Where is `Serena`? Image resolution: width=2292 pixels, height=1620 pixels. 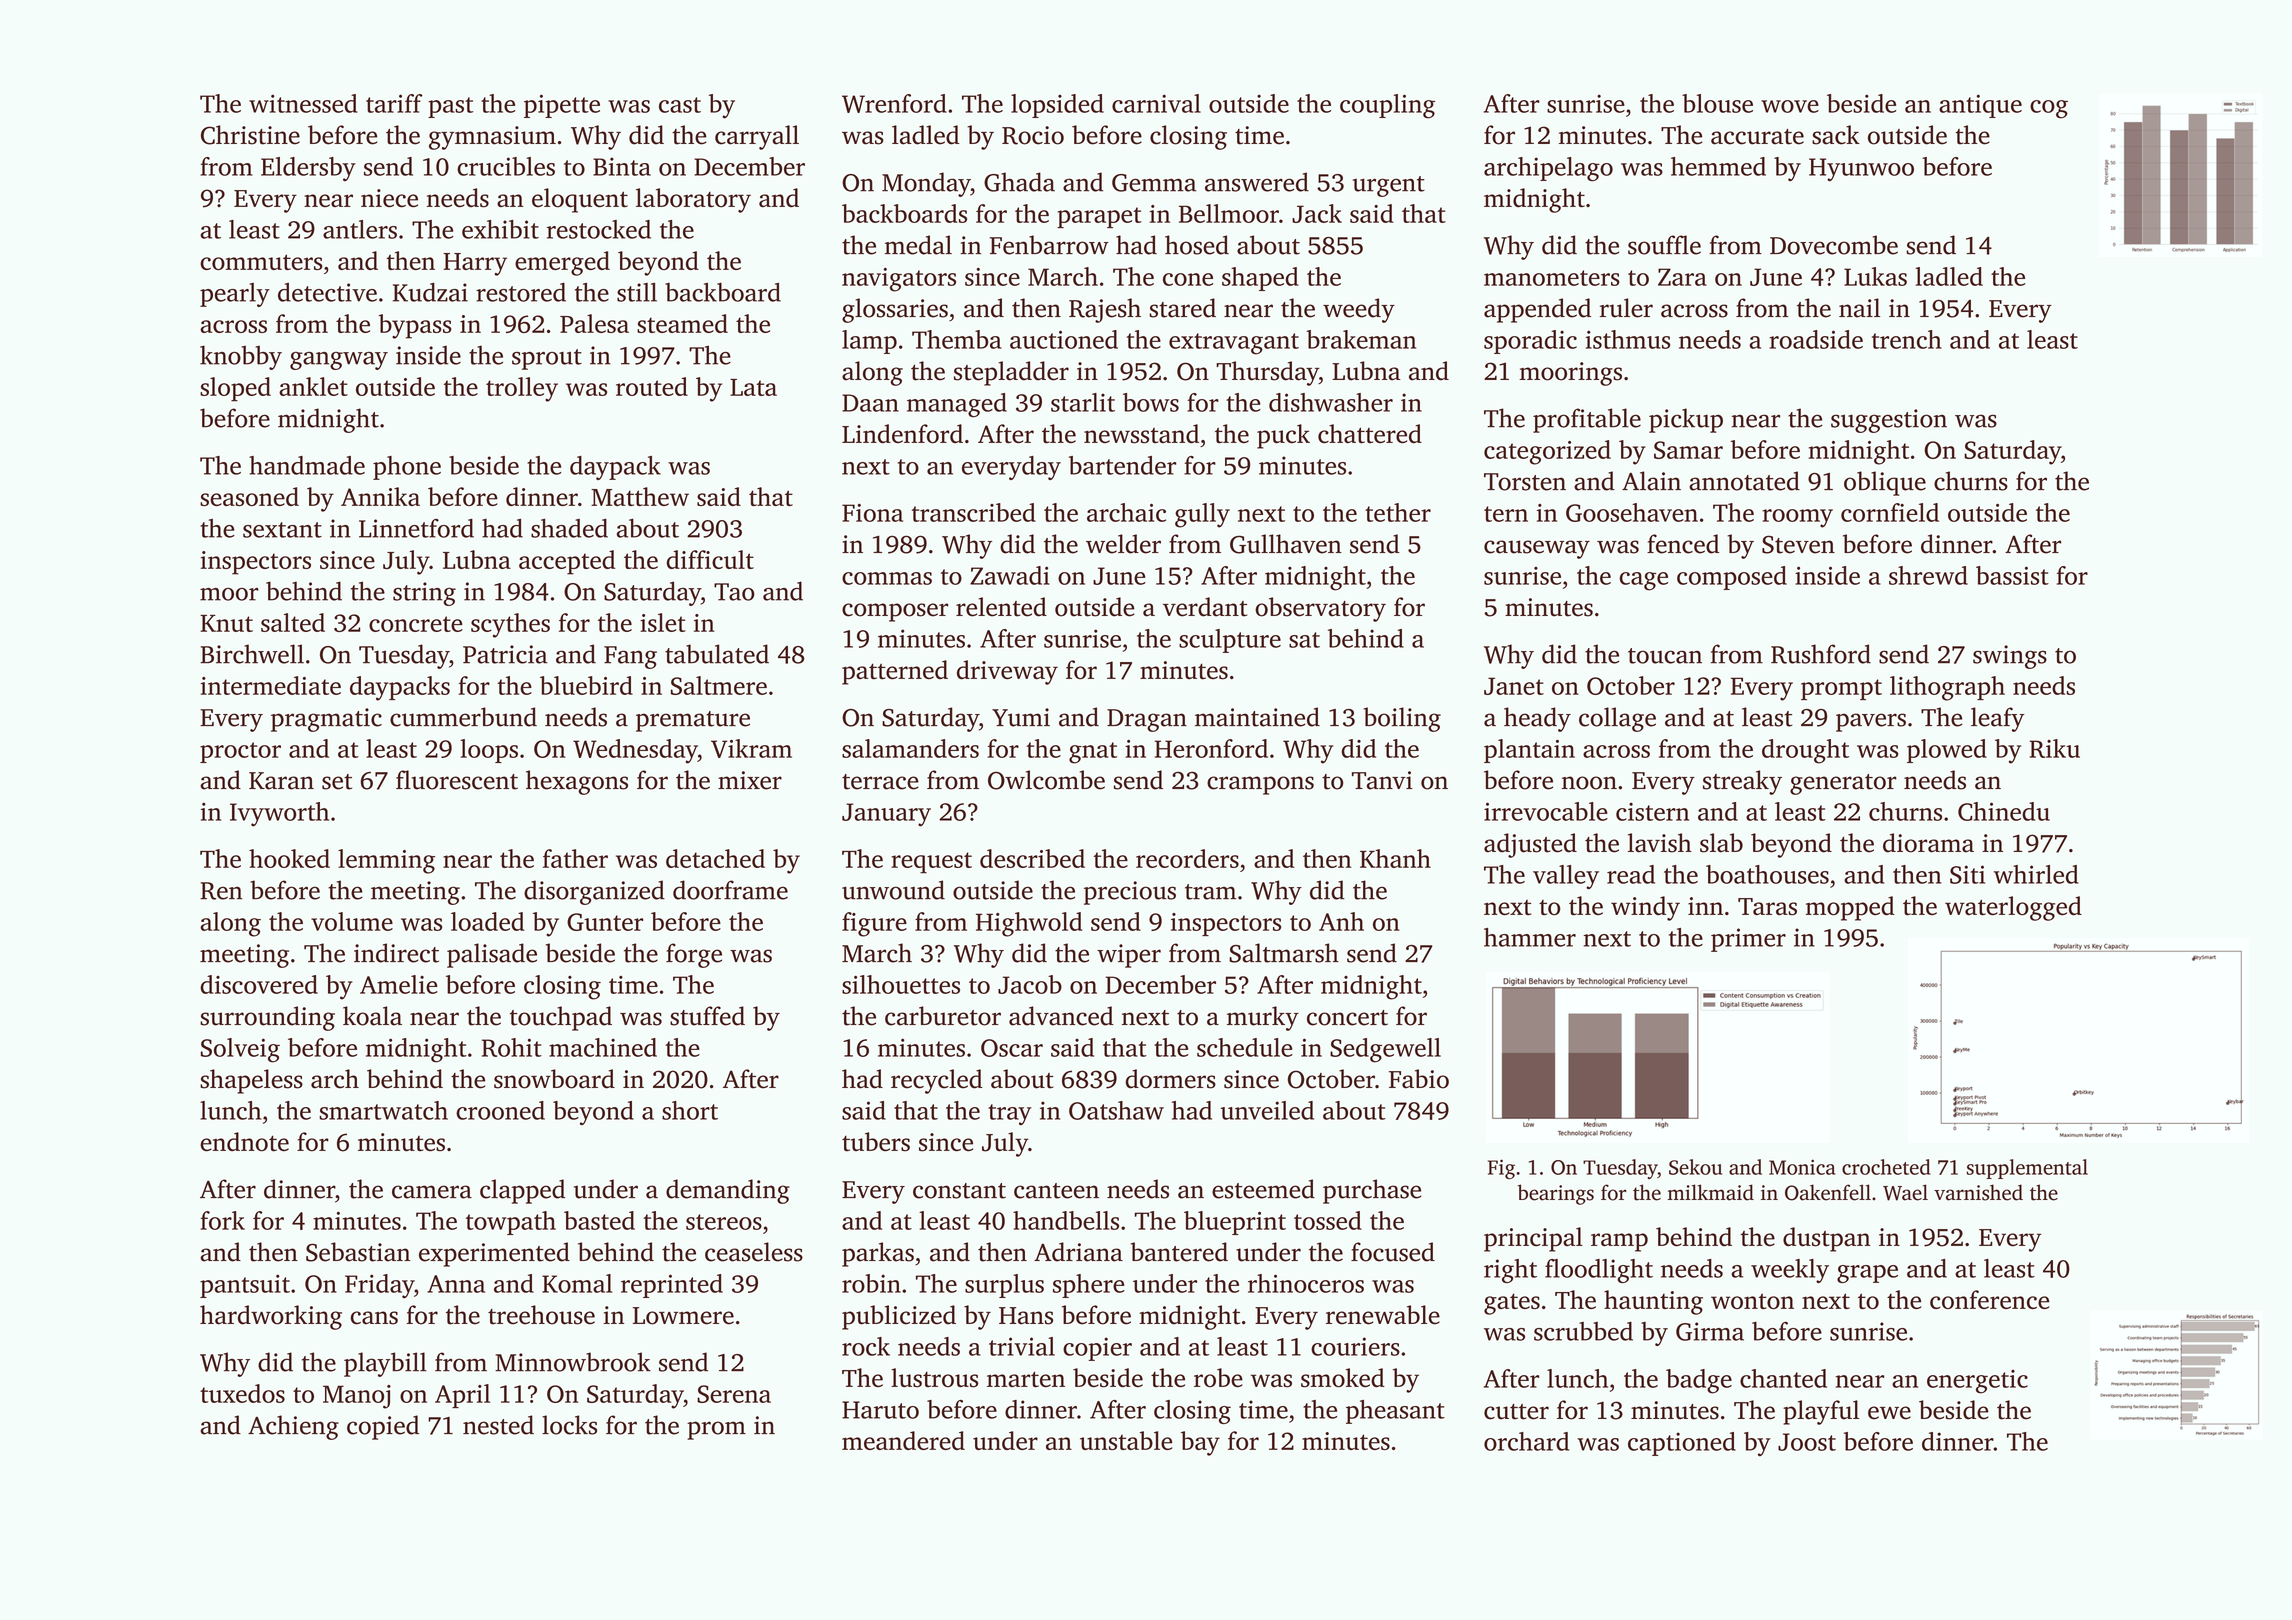
Serena is located at coordinates (734, 1394).
